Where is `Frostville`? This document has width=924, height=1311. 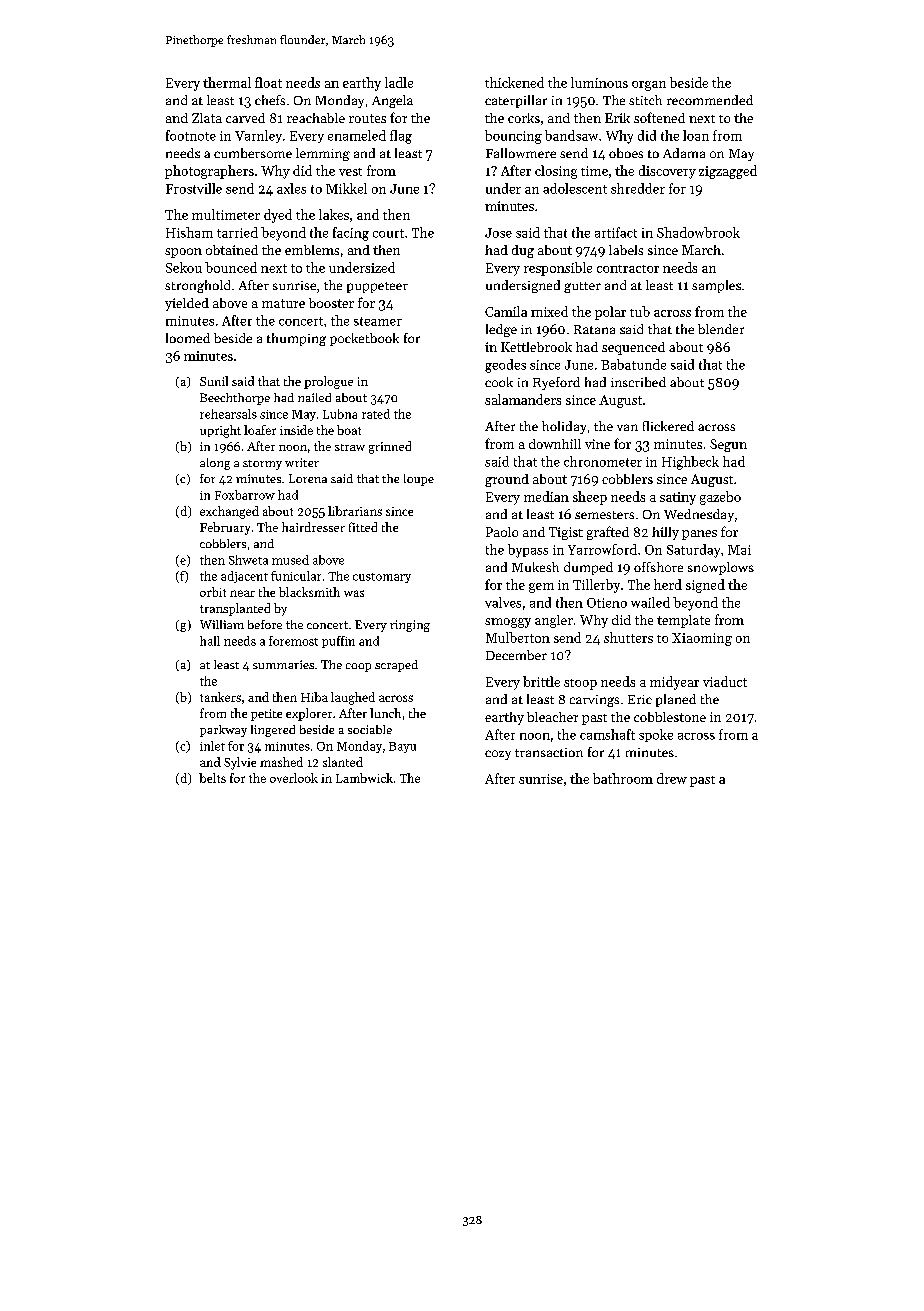
Frostville is located at coordinates (194, 188).
